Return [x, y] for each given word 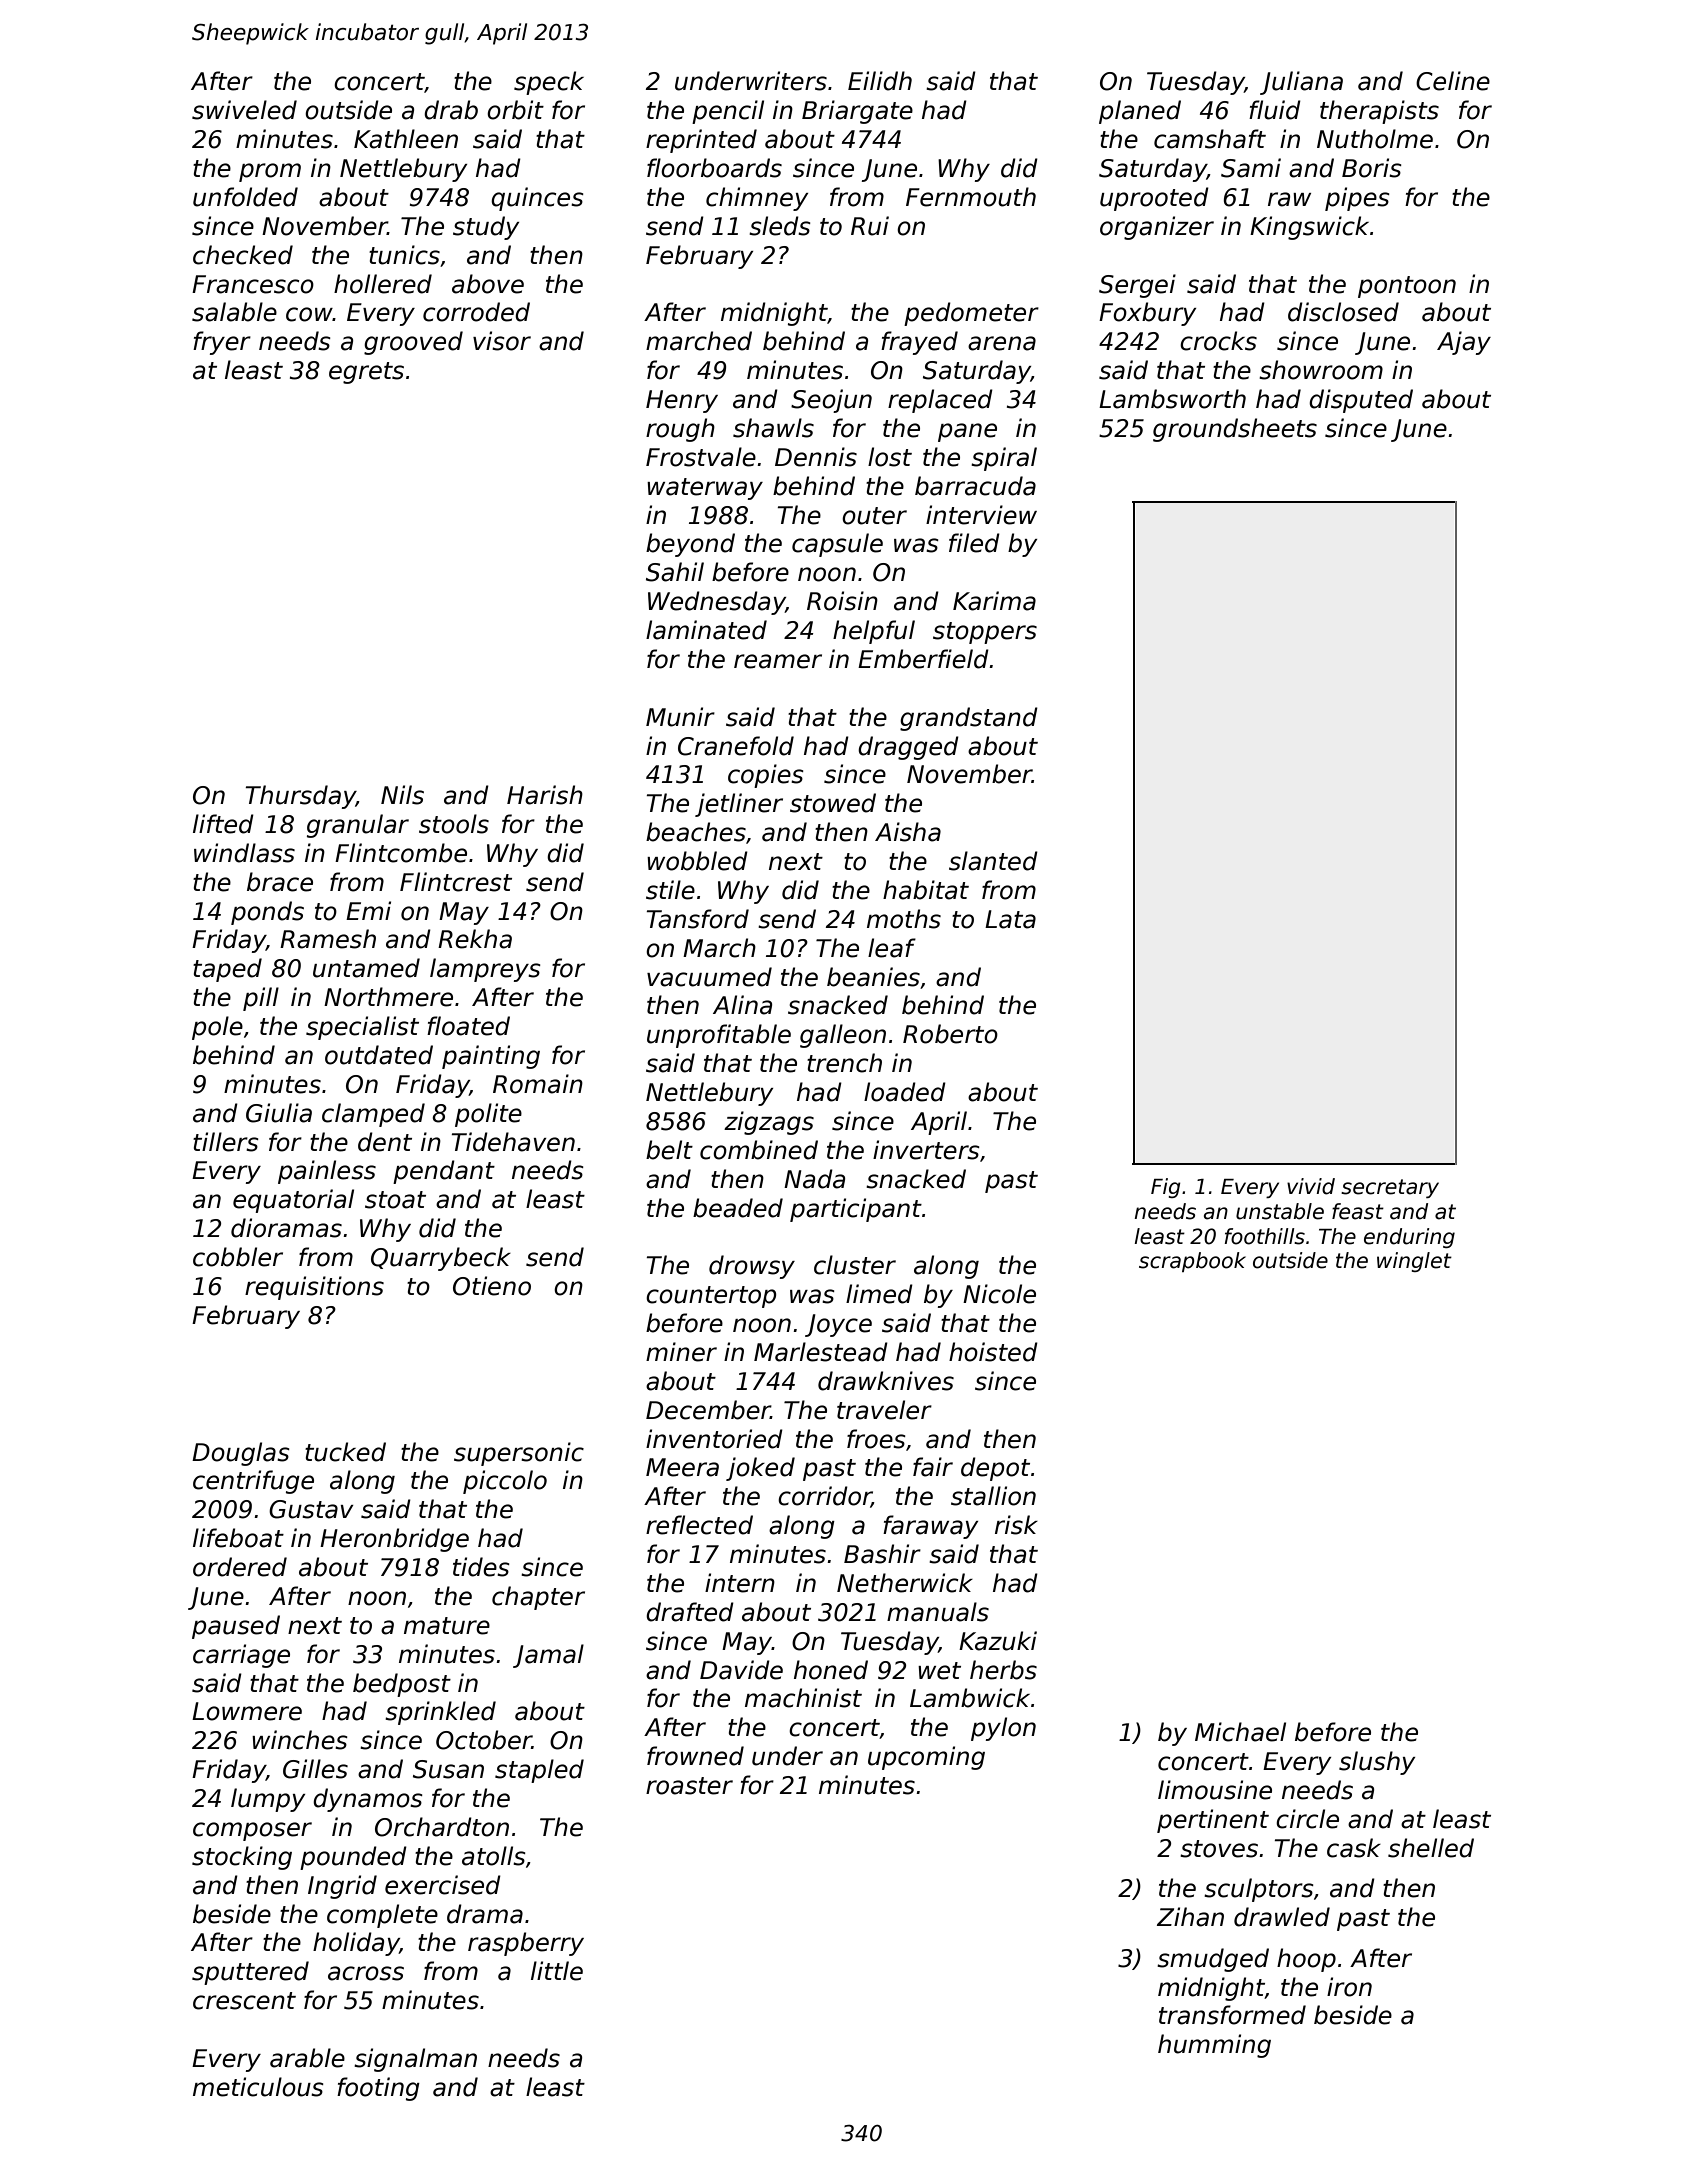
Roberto [950, 1034]
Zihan [1190, 1917]
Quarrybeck [441, 1259]
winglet [1414, 1262]
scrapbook [1192, 1262]
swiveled [244, 110]
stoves [1219, 1849]
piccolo [505, 1482]
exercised [443, 1885]
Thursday [300, 797]
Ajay [1464, 343]
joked [760, 1469]
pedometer [971, 314]
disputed [1361, 401]
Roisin [842, 601]
